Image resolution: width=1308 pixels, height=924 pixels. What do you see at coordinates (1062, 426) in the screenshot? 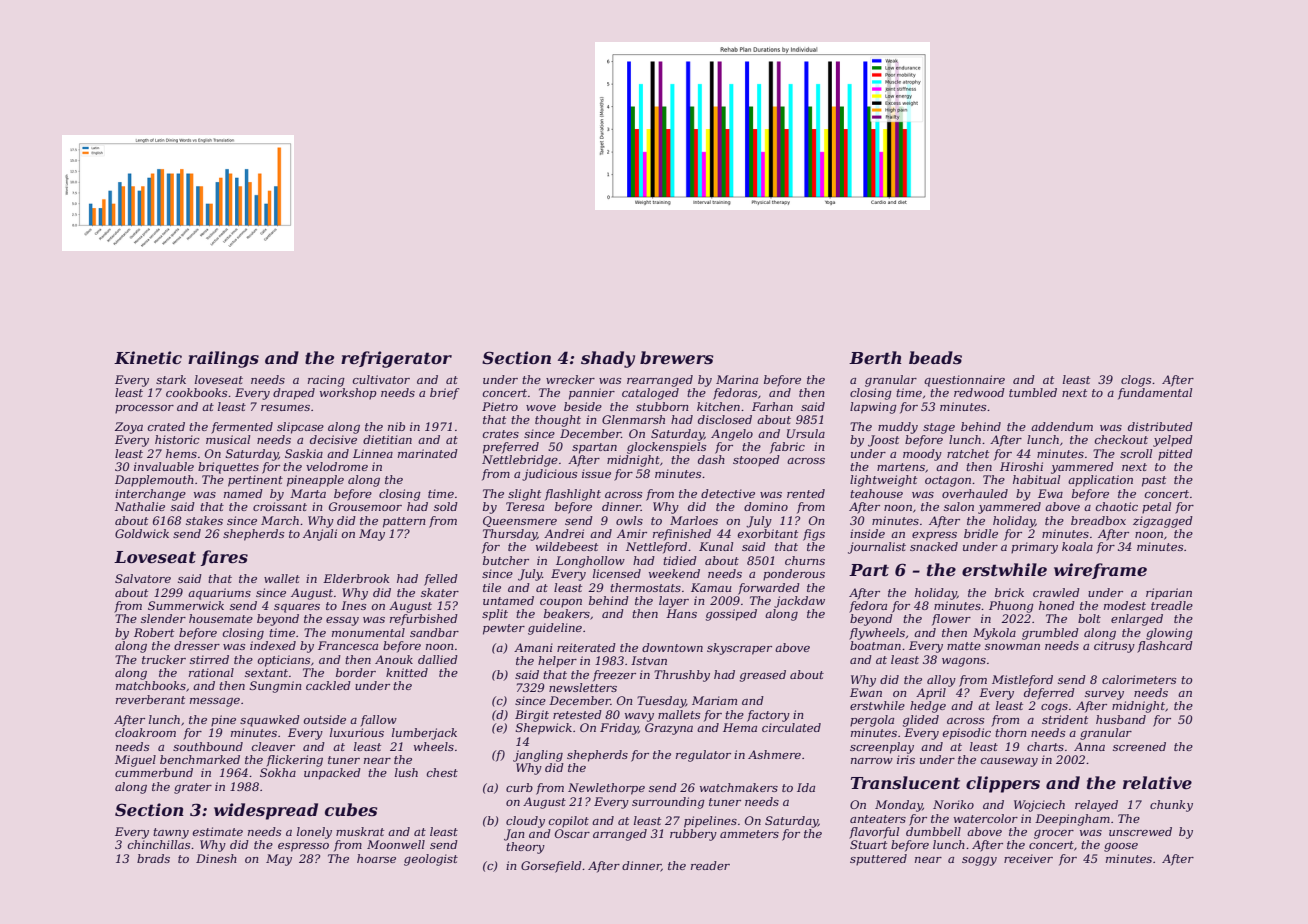
I see `addendum` at bounding box center [1062, 426].
